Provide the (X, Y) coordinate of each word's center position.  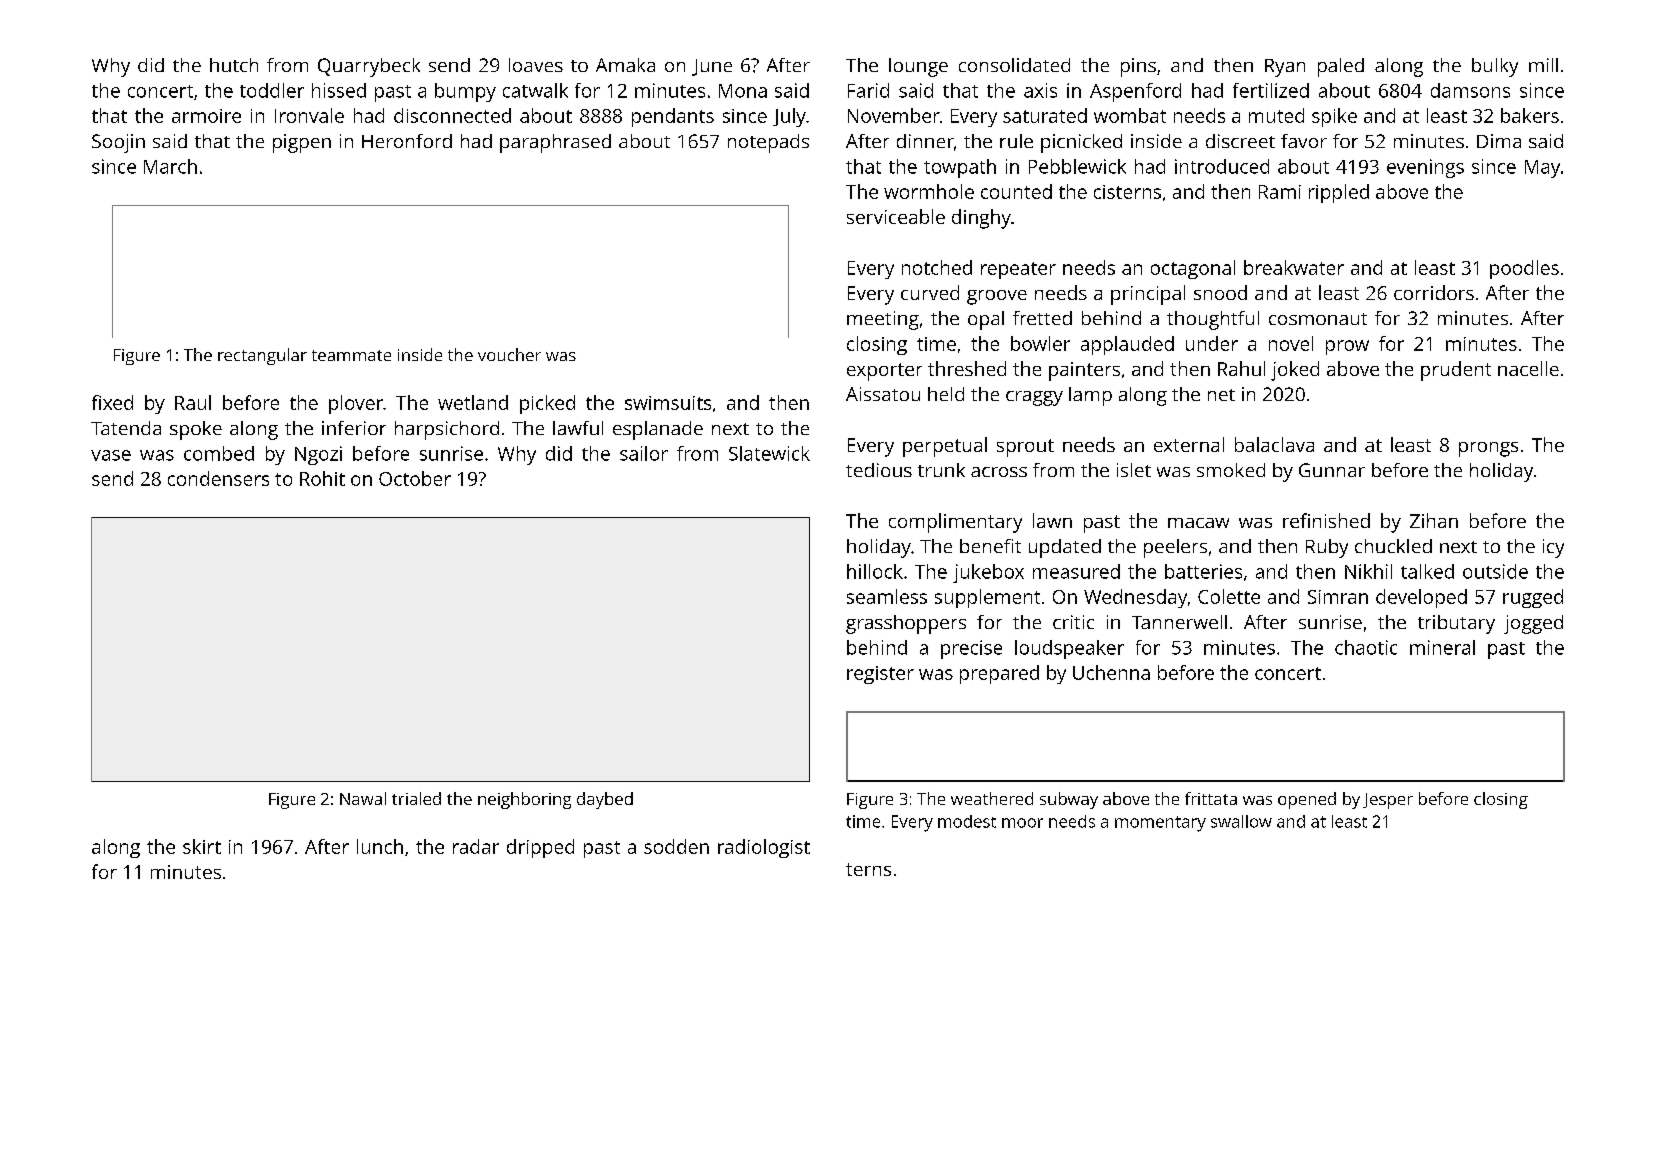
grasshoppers (906, 624)
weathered (992, 798)
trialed (416, 798)
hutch (234, 65)
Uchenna (1111, 672)
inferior (354, 428)
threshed (967, 368)
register (880, 675)
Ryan (1285, 68)
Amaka (625, 65)
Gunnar (1332, 470)
